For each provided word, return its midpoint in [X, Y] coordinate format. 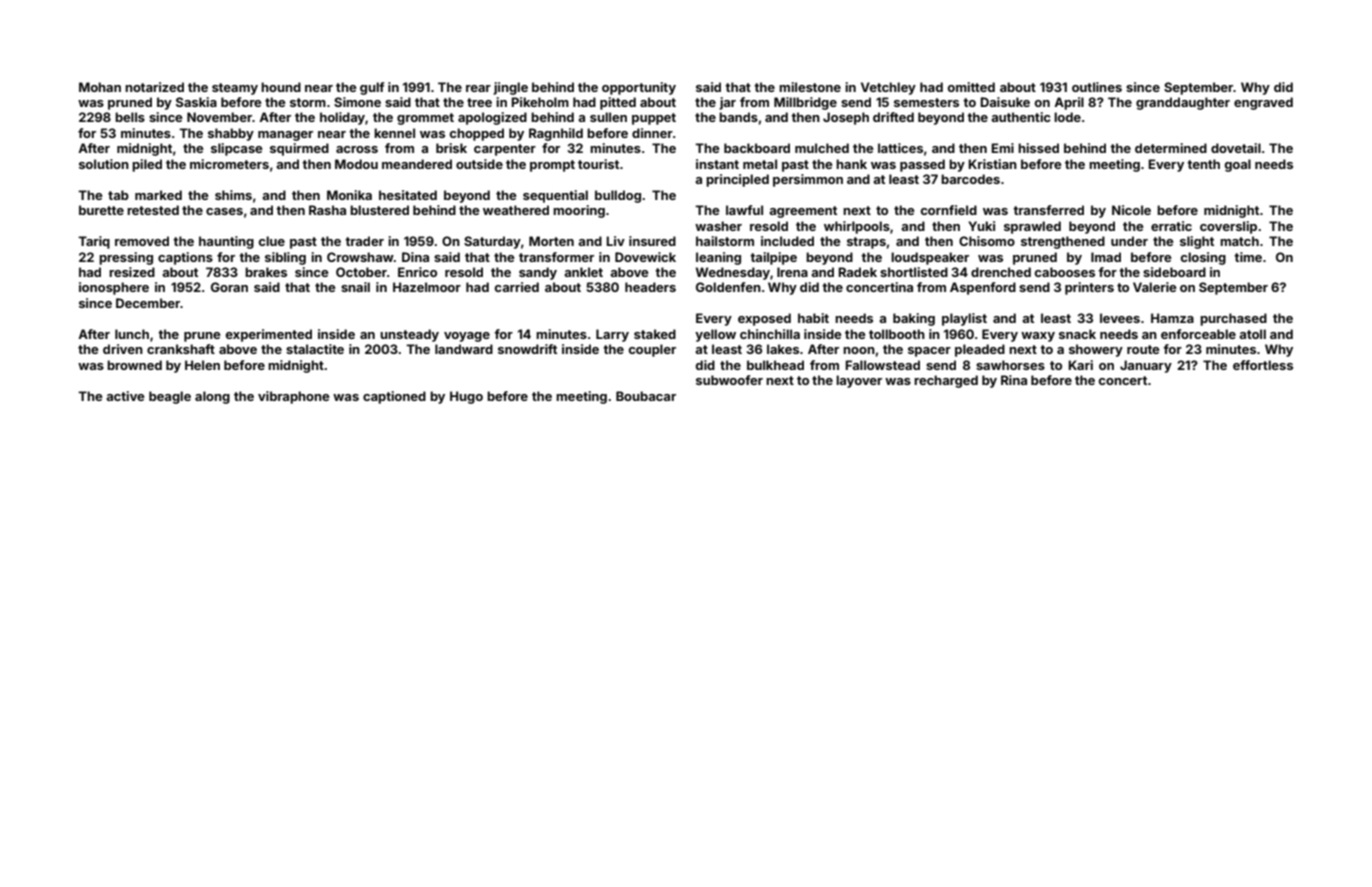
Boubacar [646, 396]
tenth [1203, 164]
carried [517, 287]
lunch [132, 334]
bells [130, 117]
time [1248, 257]
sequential [555, 196]
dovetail [1236, 148]
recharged [946, 381]
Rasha [327, 210]
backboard [757, 148]
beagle [170, 397]
